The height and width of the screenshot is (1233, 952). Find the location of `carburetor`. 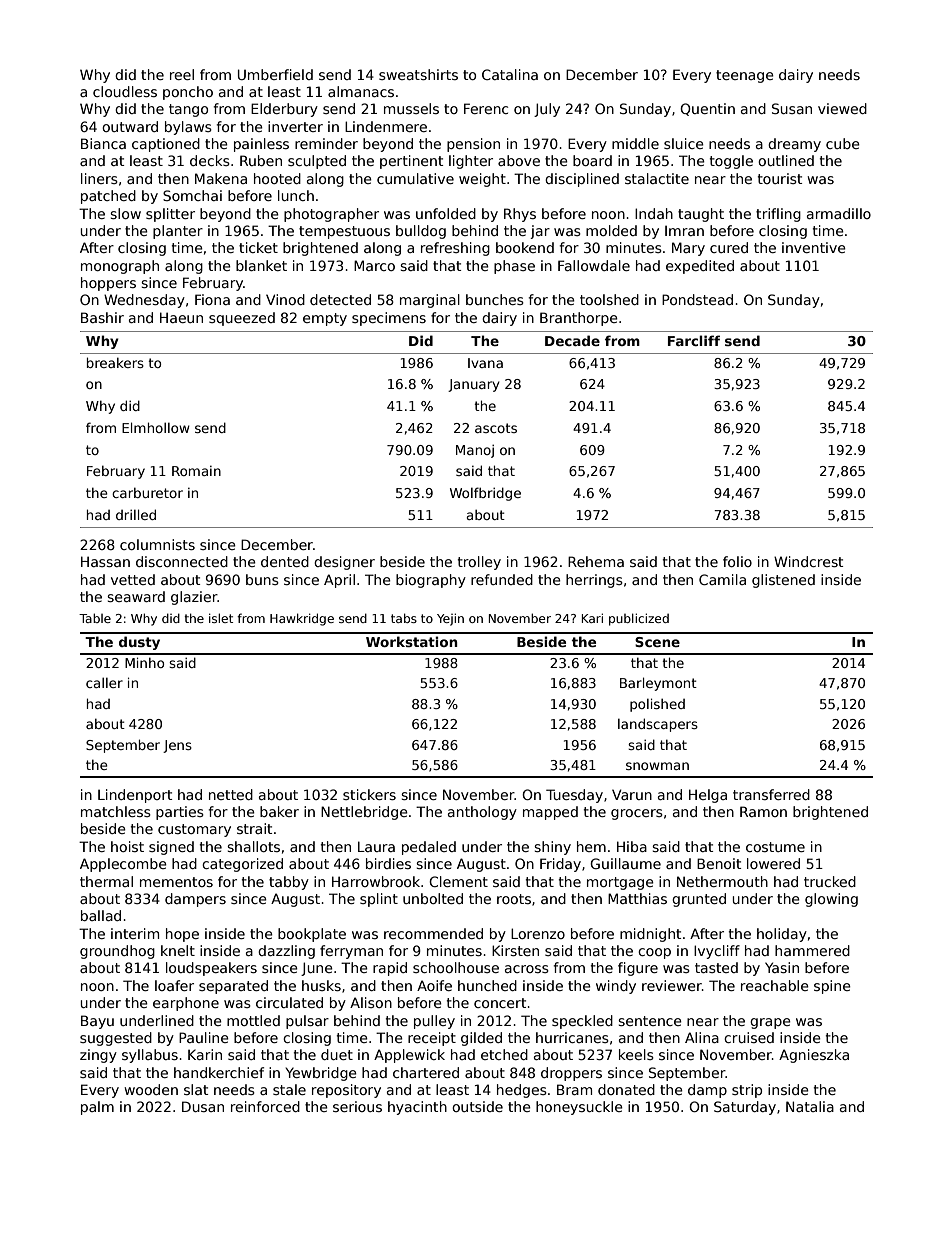

carburetor is located at coordinates (147, 493).
